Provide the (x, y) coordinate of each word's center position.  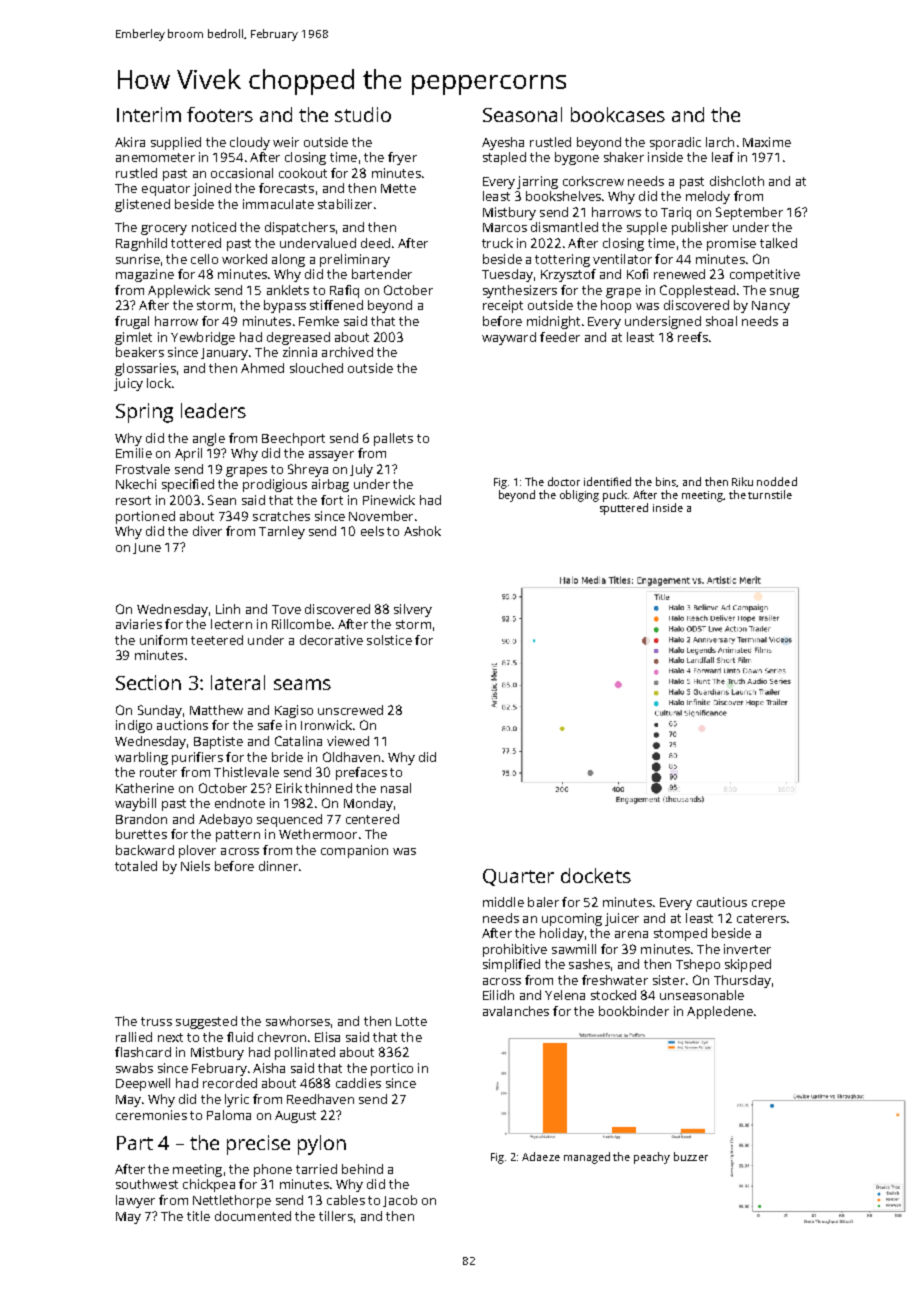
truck (497, 243)
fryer (402, 158)
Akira (130, 142)
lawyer (135, 1201)
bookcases (618, 114)
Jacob (400, 1201)
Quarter (518, 877)
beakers (140, 352)
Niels (195, 866)
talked (778, 243)
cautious (722, 902)
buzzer (691, 1156)
